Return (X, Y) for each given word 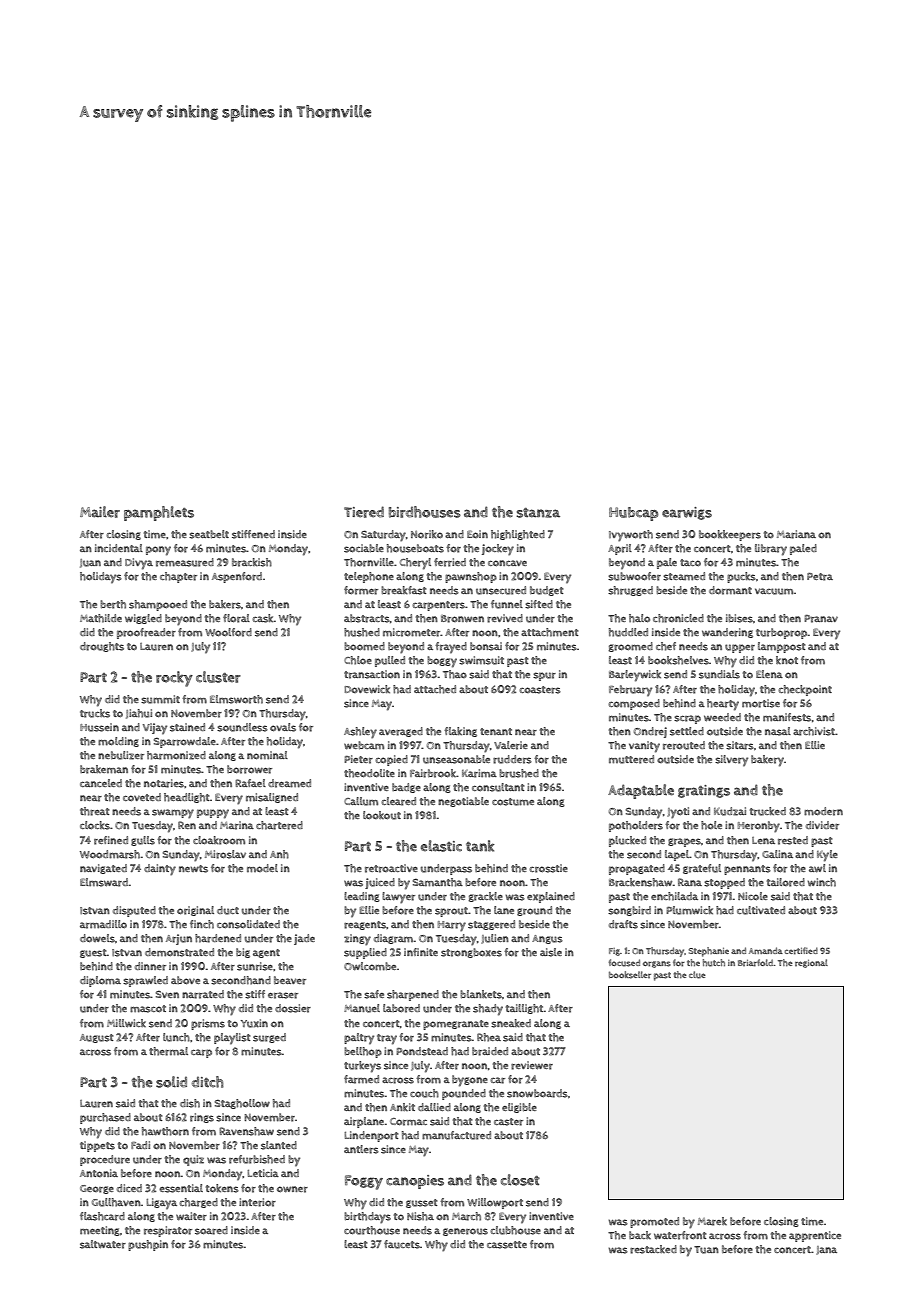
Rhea (489, 1037)
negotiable (463, 802)
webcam (364, 745)
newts (193, 869)
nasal (778, 731)
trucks (95, 713)
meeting (100, 1231)
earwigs (687, 513)
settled (687, 731)
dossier (293, 1008)
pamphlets (159, 513)
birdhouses (425, 512)
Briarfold (755, 963)
